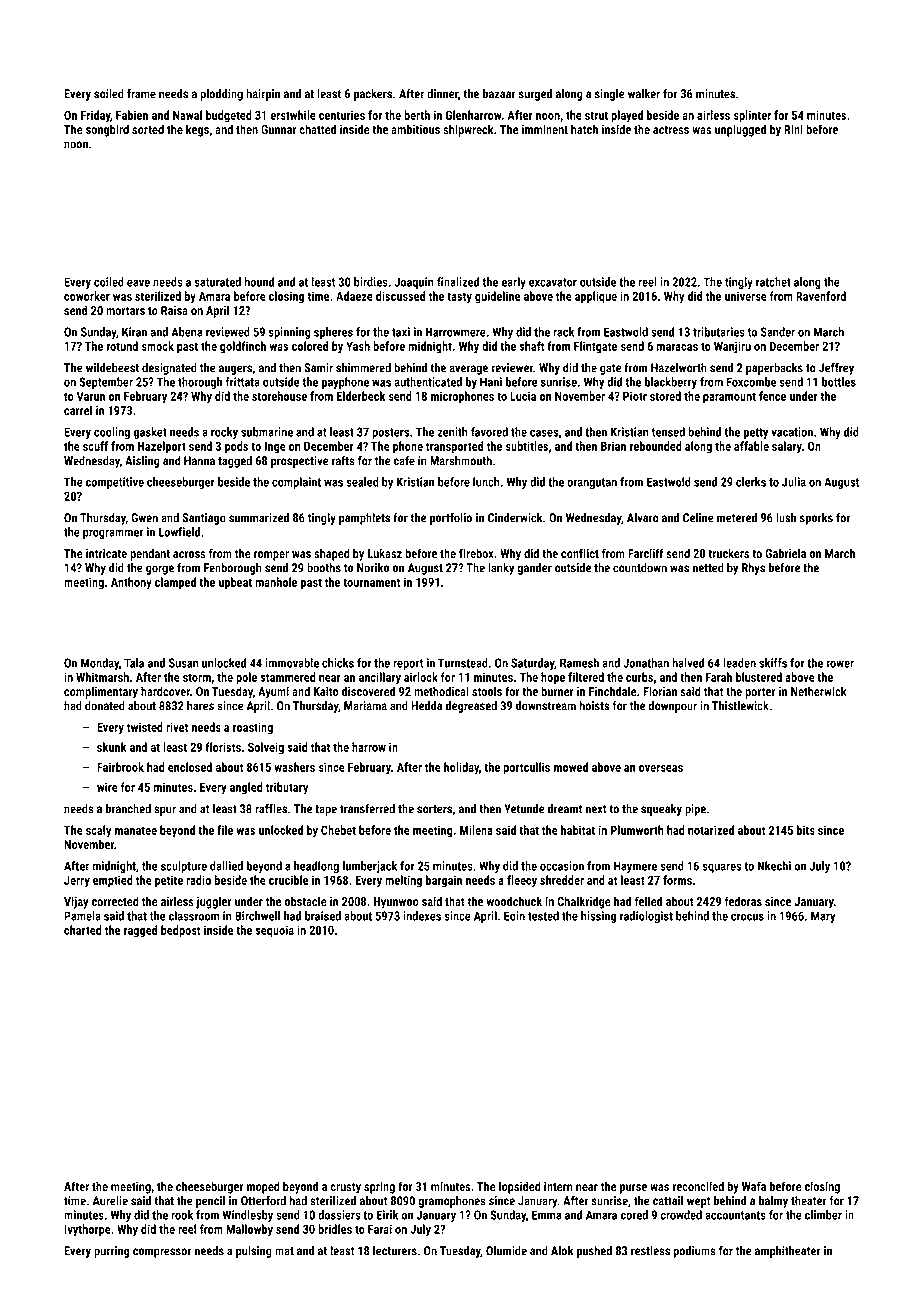 This screenshot has width=924, height=1308. What do you see at coordinates (840, 664) in the screenshot?
I see `rower` at bounding box center [840, 664].
